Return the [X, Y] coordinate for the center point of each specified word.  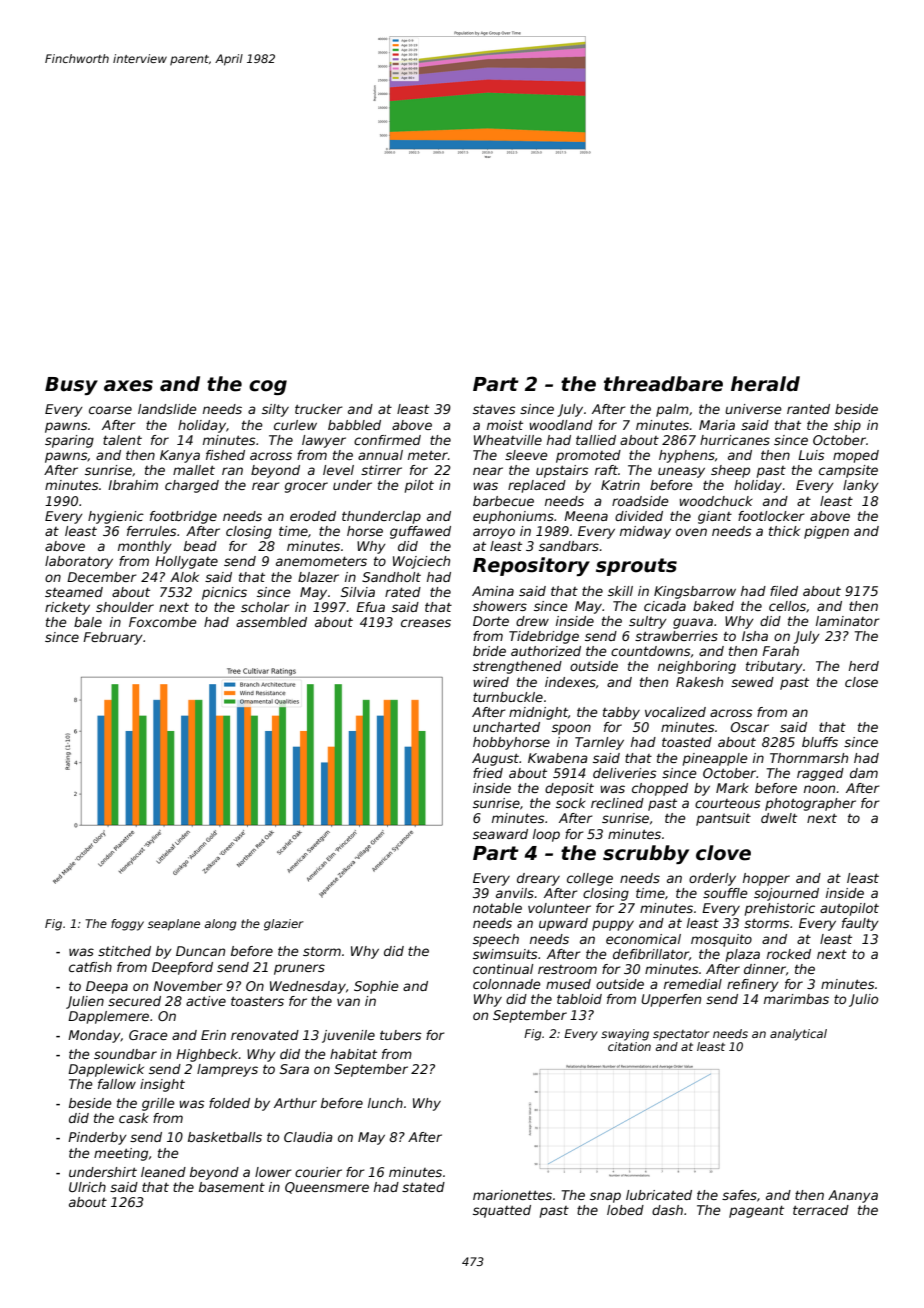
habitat [353, 1054]
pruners [299, 969]
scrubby [646, 854]
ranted [808, 409]
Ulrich [87, 1187]
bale [88, 622]
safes [739, 1195]
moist [505, 425]
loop [546, 835]
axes [128, 386]
